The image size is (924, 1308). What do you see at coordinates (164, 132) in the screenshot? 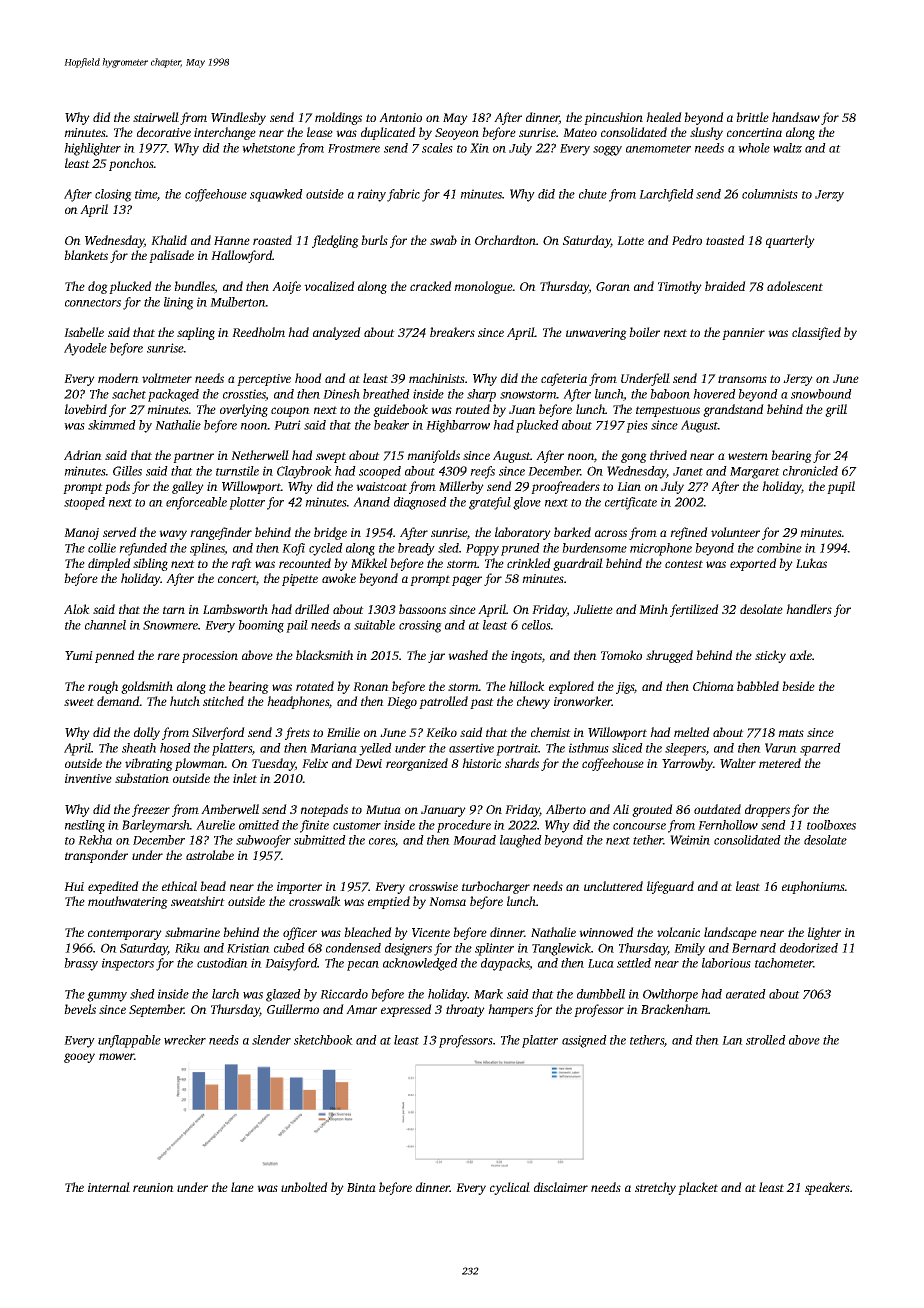
I see `decorative` at bounding box center [164, 132].
